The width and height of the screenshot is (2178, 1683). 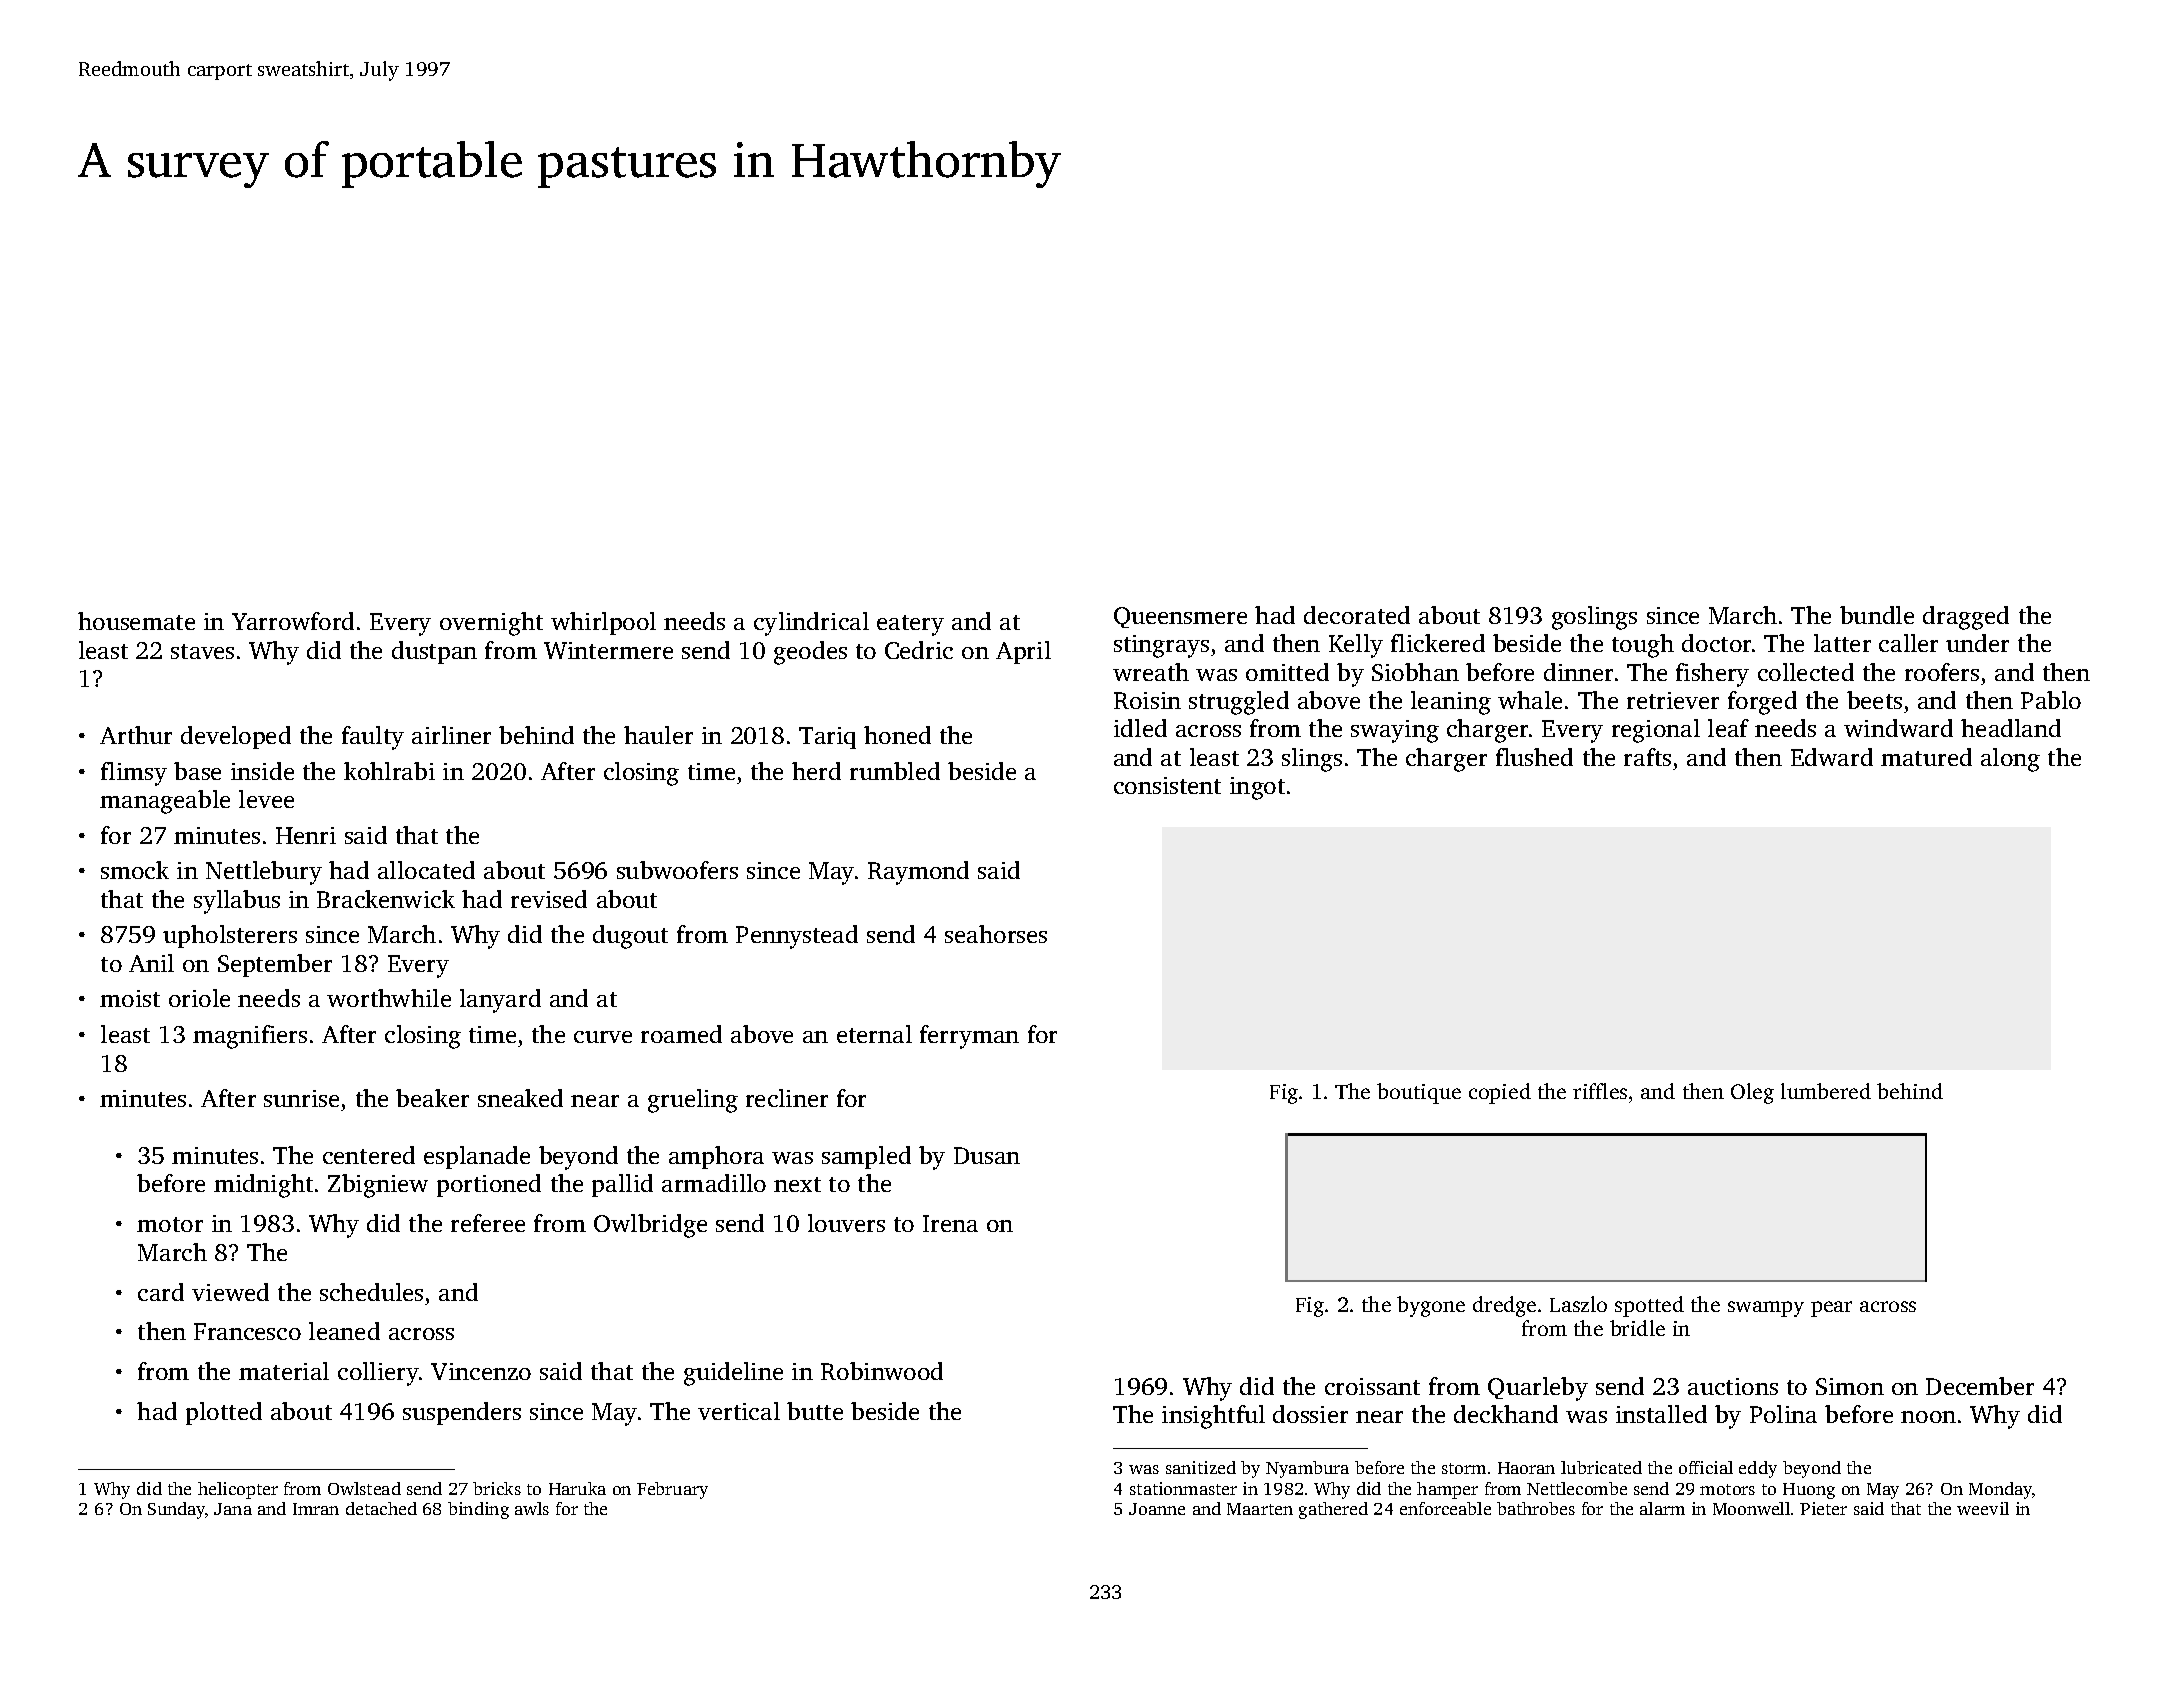 What do you see at coordinates (238, 1490) in the screenshot?
I see `helicopter` at bounding box center [238, 1490].
